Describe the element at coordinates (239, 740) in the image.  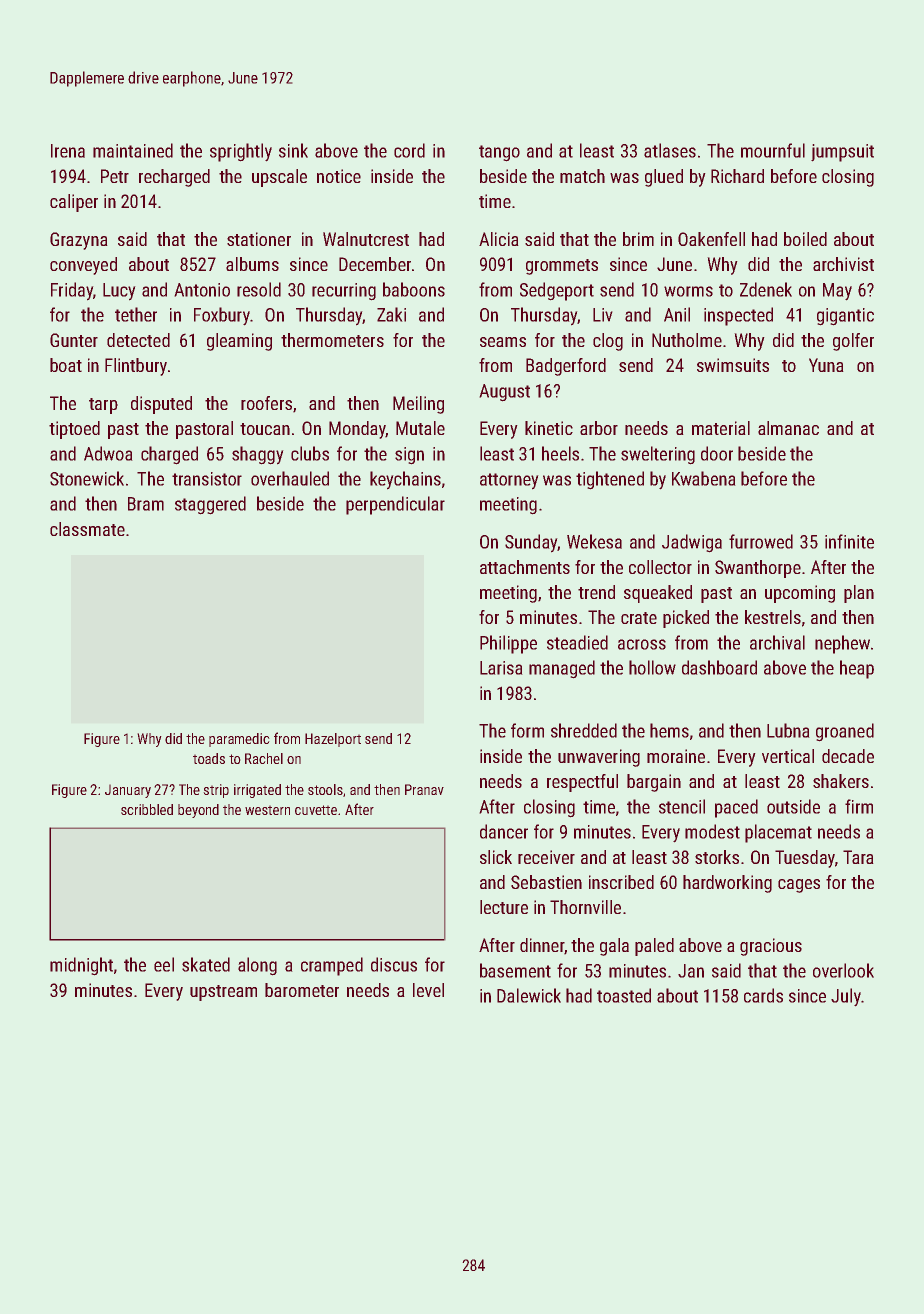
I see `paramedic` at that location.
